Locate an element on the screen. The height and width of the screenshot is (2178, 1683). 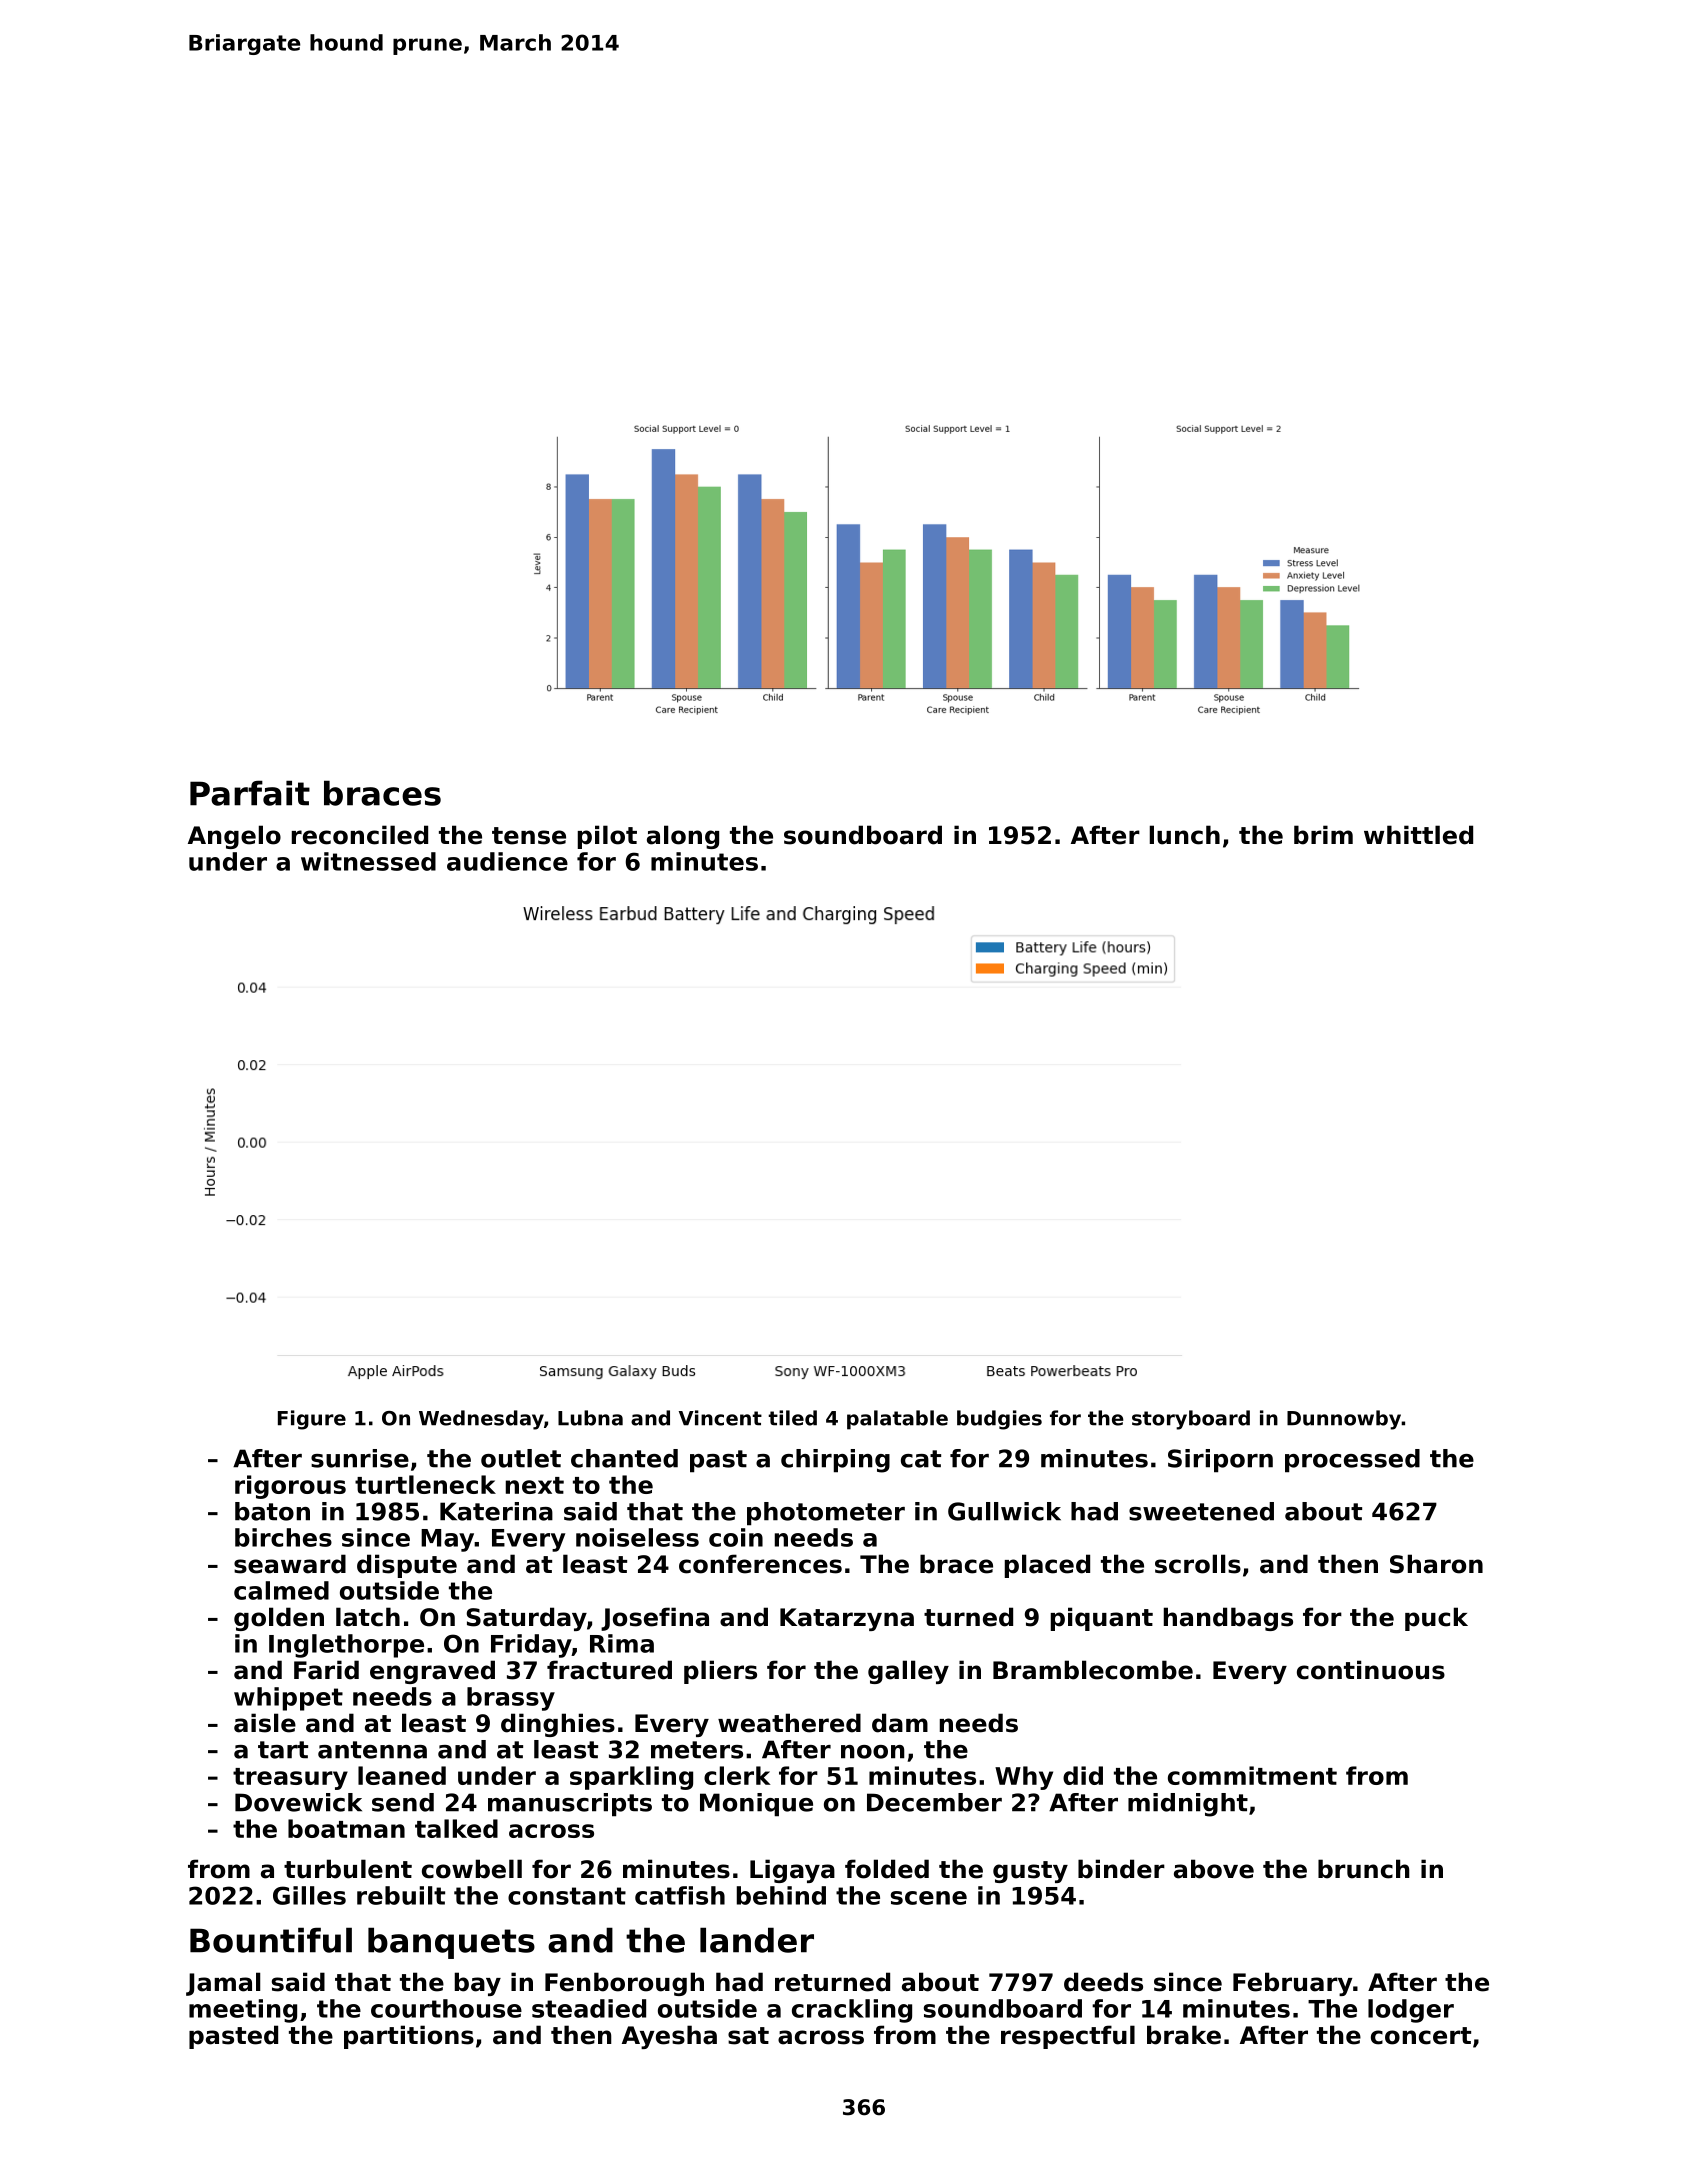
whittled is located at coordinates (1418, 835).
